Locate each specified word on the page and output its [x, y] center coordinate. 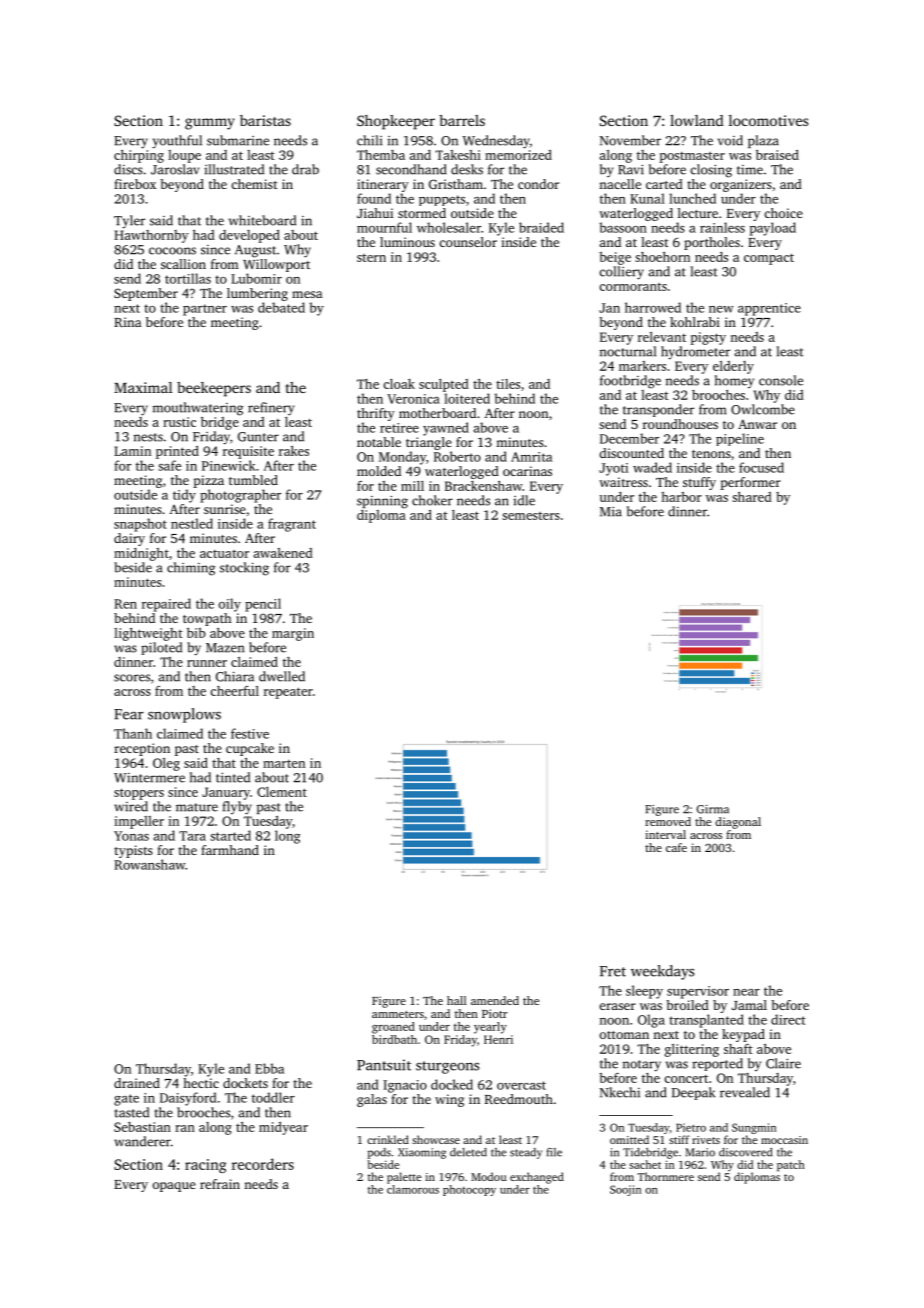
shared [752, 497]
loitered [467, 398]
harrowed [653, 307]
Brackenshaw [483, 486]
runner [207, 663]
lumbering [257, 294]
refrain [220, 1184]
